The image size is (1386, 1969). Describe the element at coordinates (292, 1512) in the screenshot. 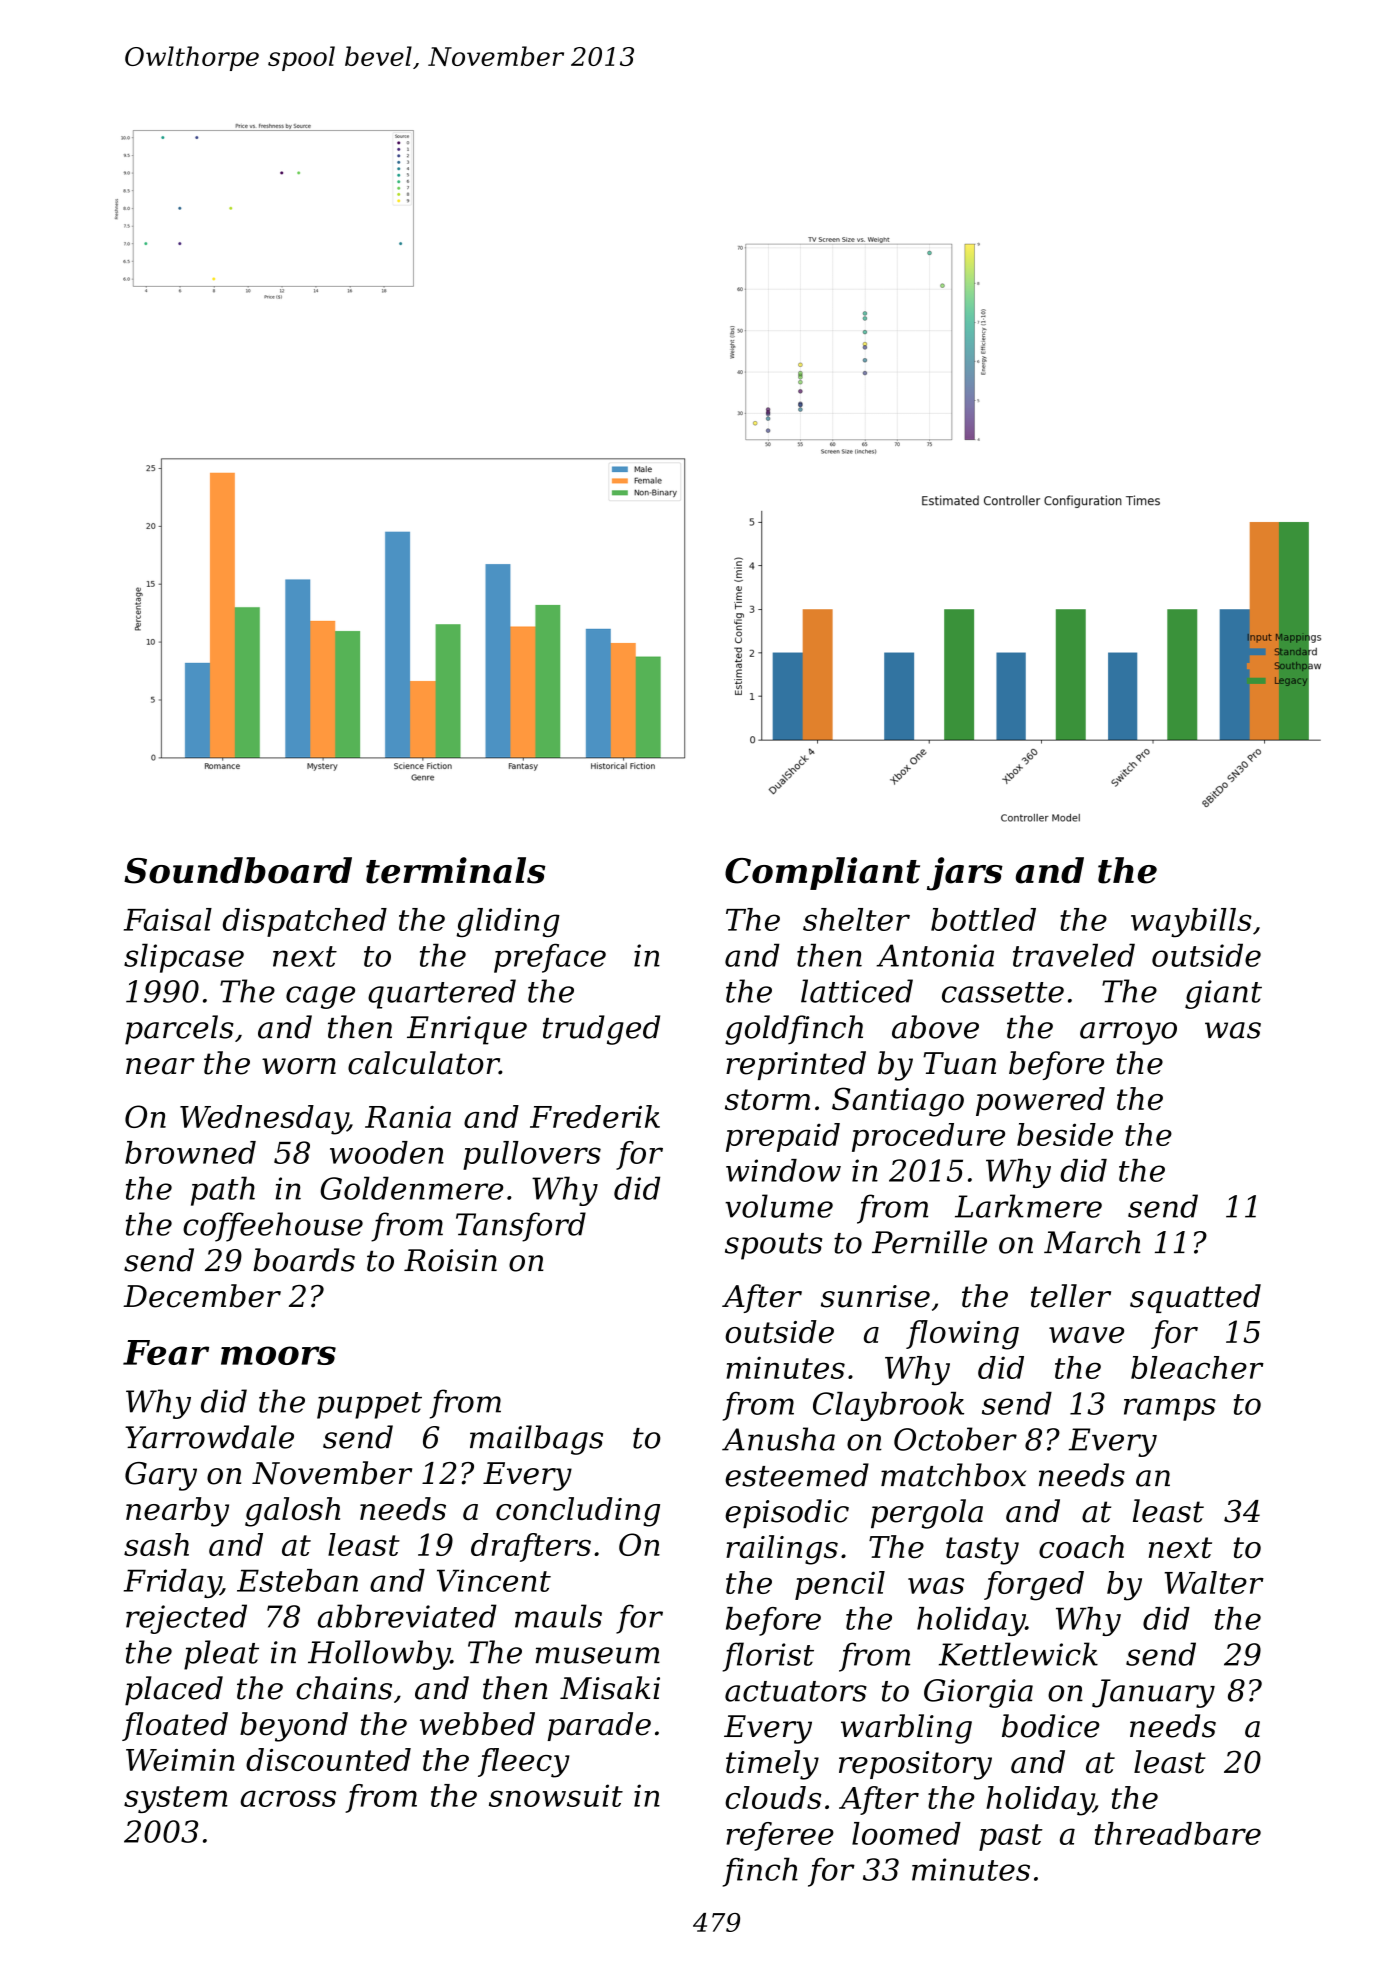

I see `galosh` at that location.
